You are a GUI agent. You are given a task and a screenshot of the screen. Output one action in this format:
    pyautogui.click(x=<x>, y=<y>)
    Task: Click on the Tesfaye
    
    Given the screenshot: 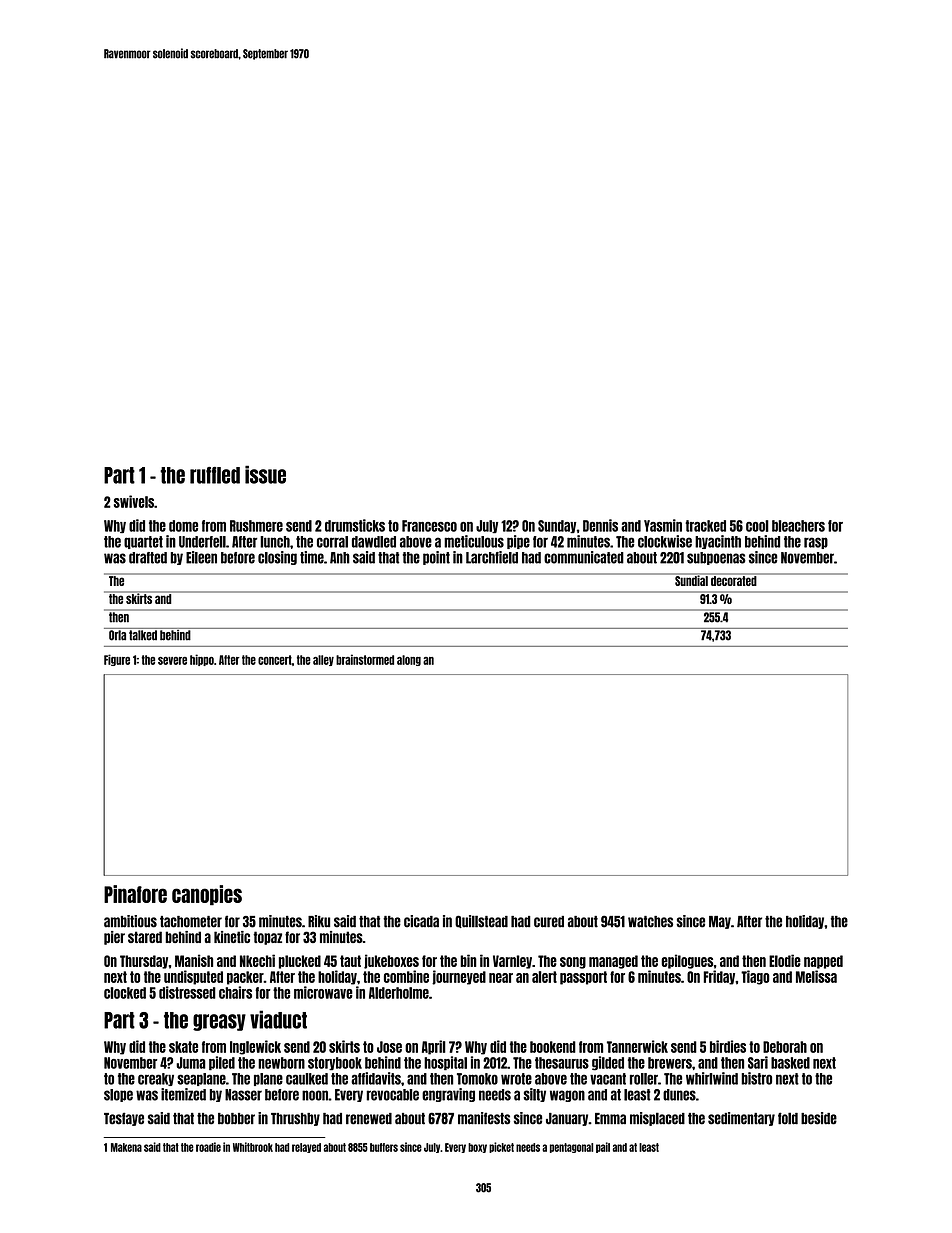 What is the action you would take?
    pyautogui.click(x=124, y=1119)
